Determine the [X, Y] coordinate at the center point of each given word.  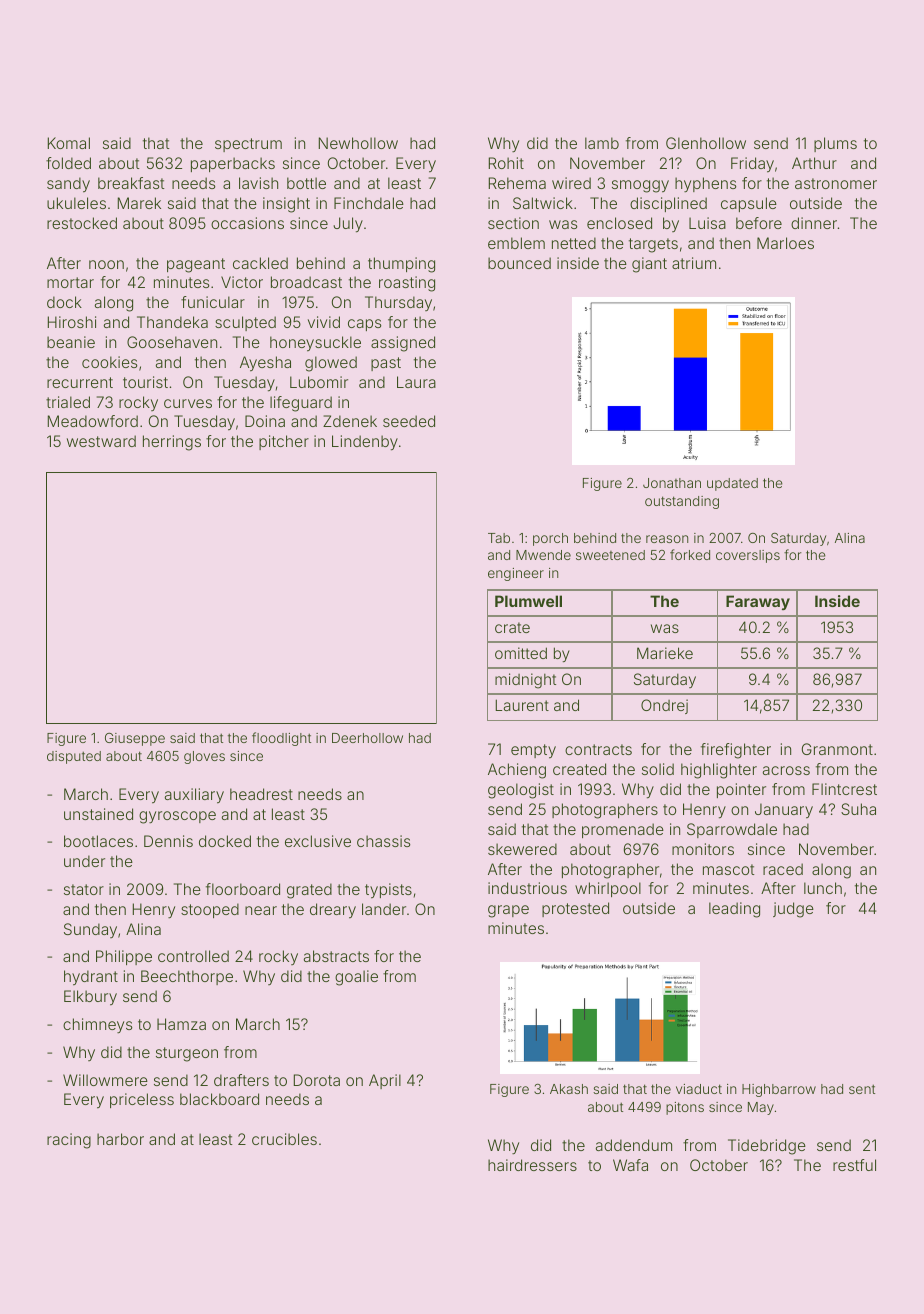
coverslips [748, 556]
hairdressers [532, 1165]
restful [854, 1165]
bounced [519, 263]
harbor [120, 1139]
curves [188, 403]
